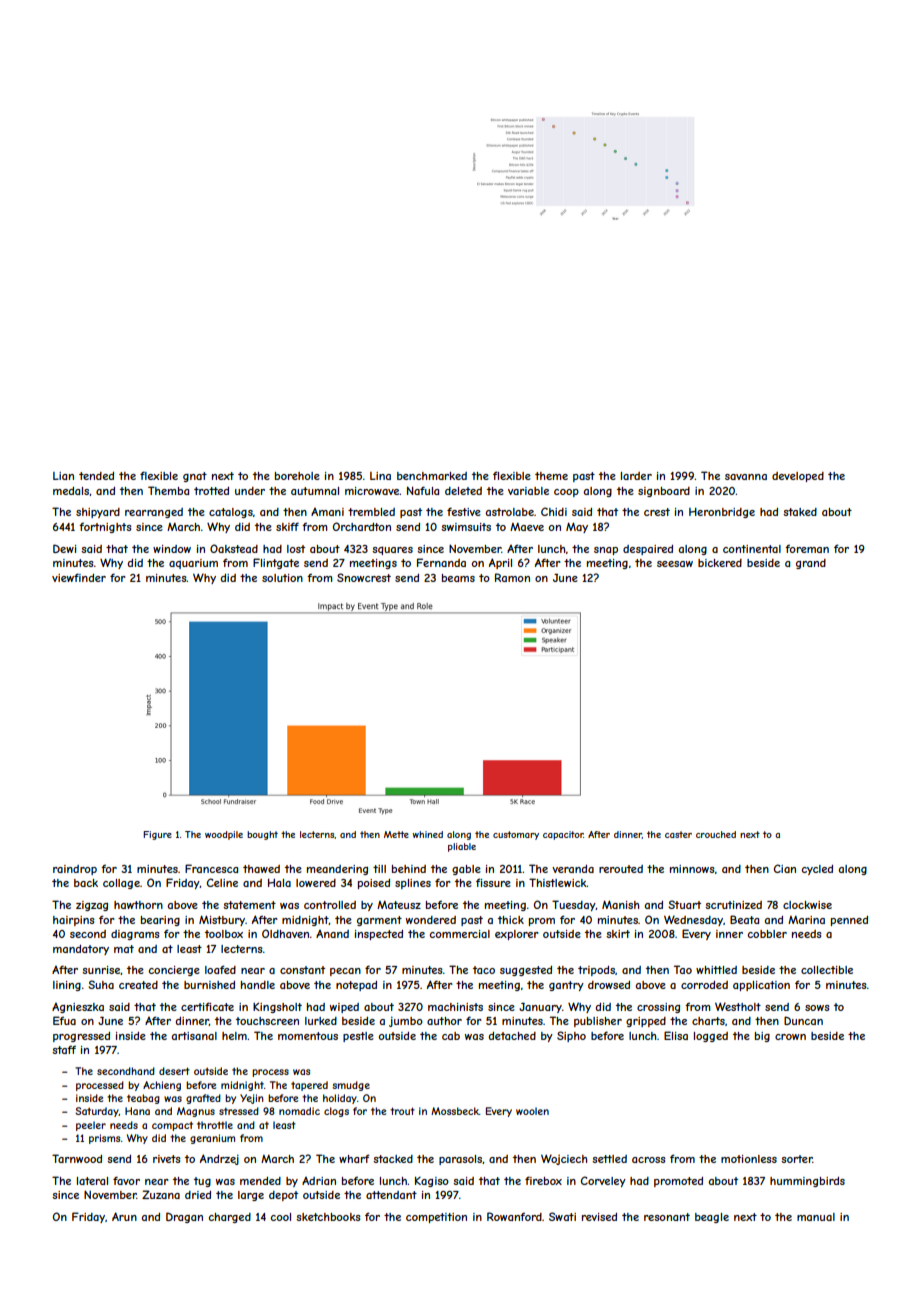  I want to click on Mette, so click(396, 834).
